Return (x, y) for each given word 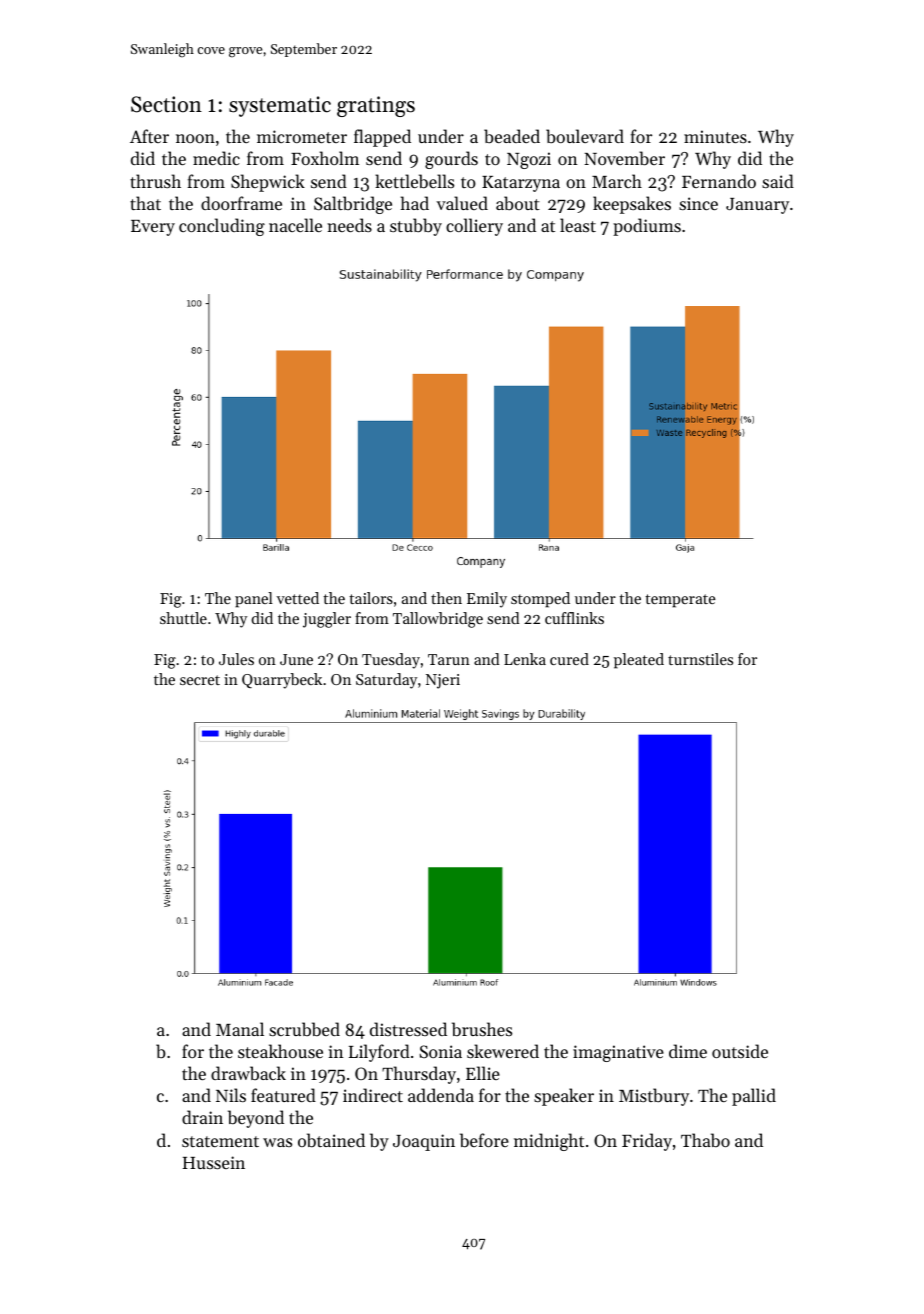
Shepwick (268, 183)
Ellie (483, 1073)
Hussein (214, 1162)
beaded (512, 136)
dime (688, 1051)
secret (200, 680)
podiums (647, 227)
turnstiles (700, 659)
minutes (715, 136)
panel (254, 600)
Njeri (443, 681)
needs (349, 225)
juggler (327, 620)
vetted (297, 598)
